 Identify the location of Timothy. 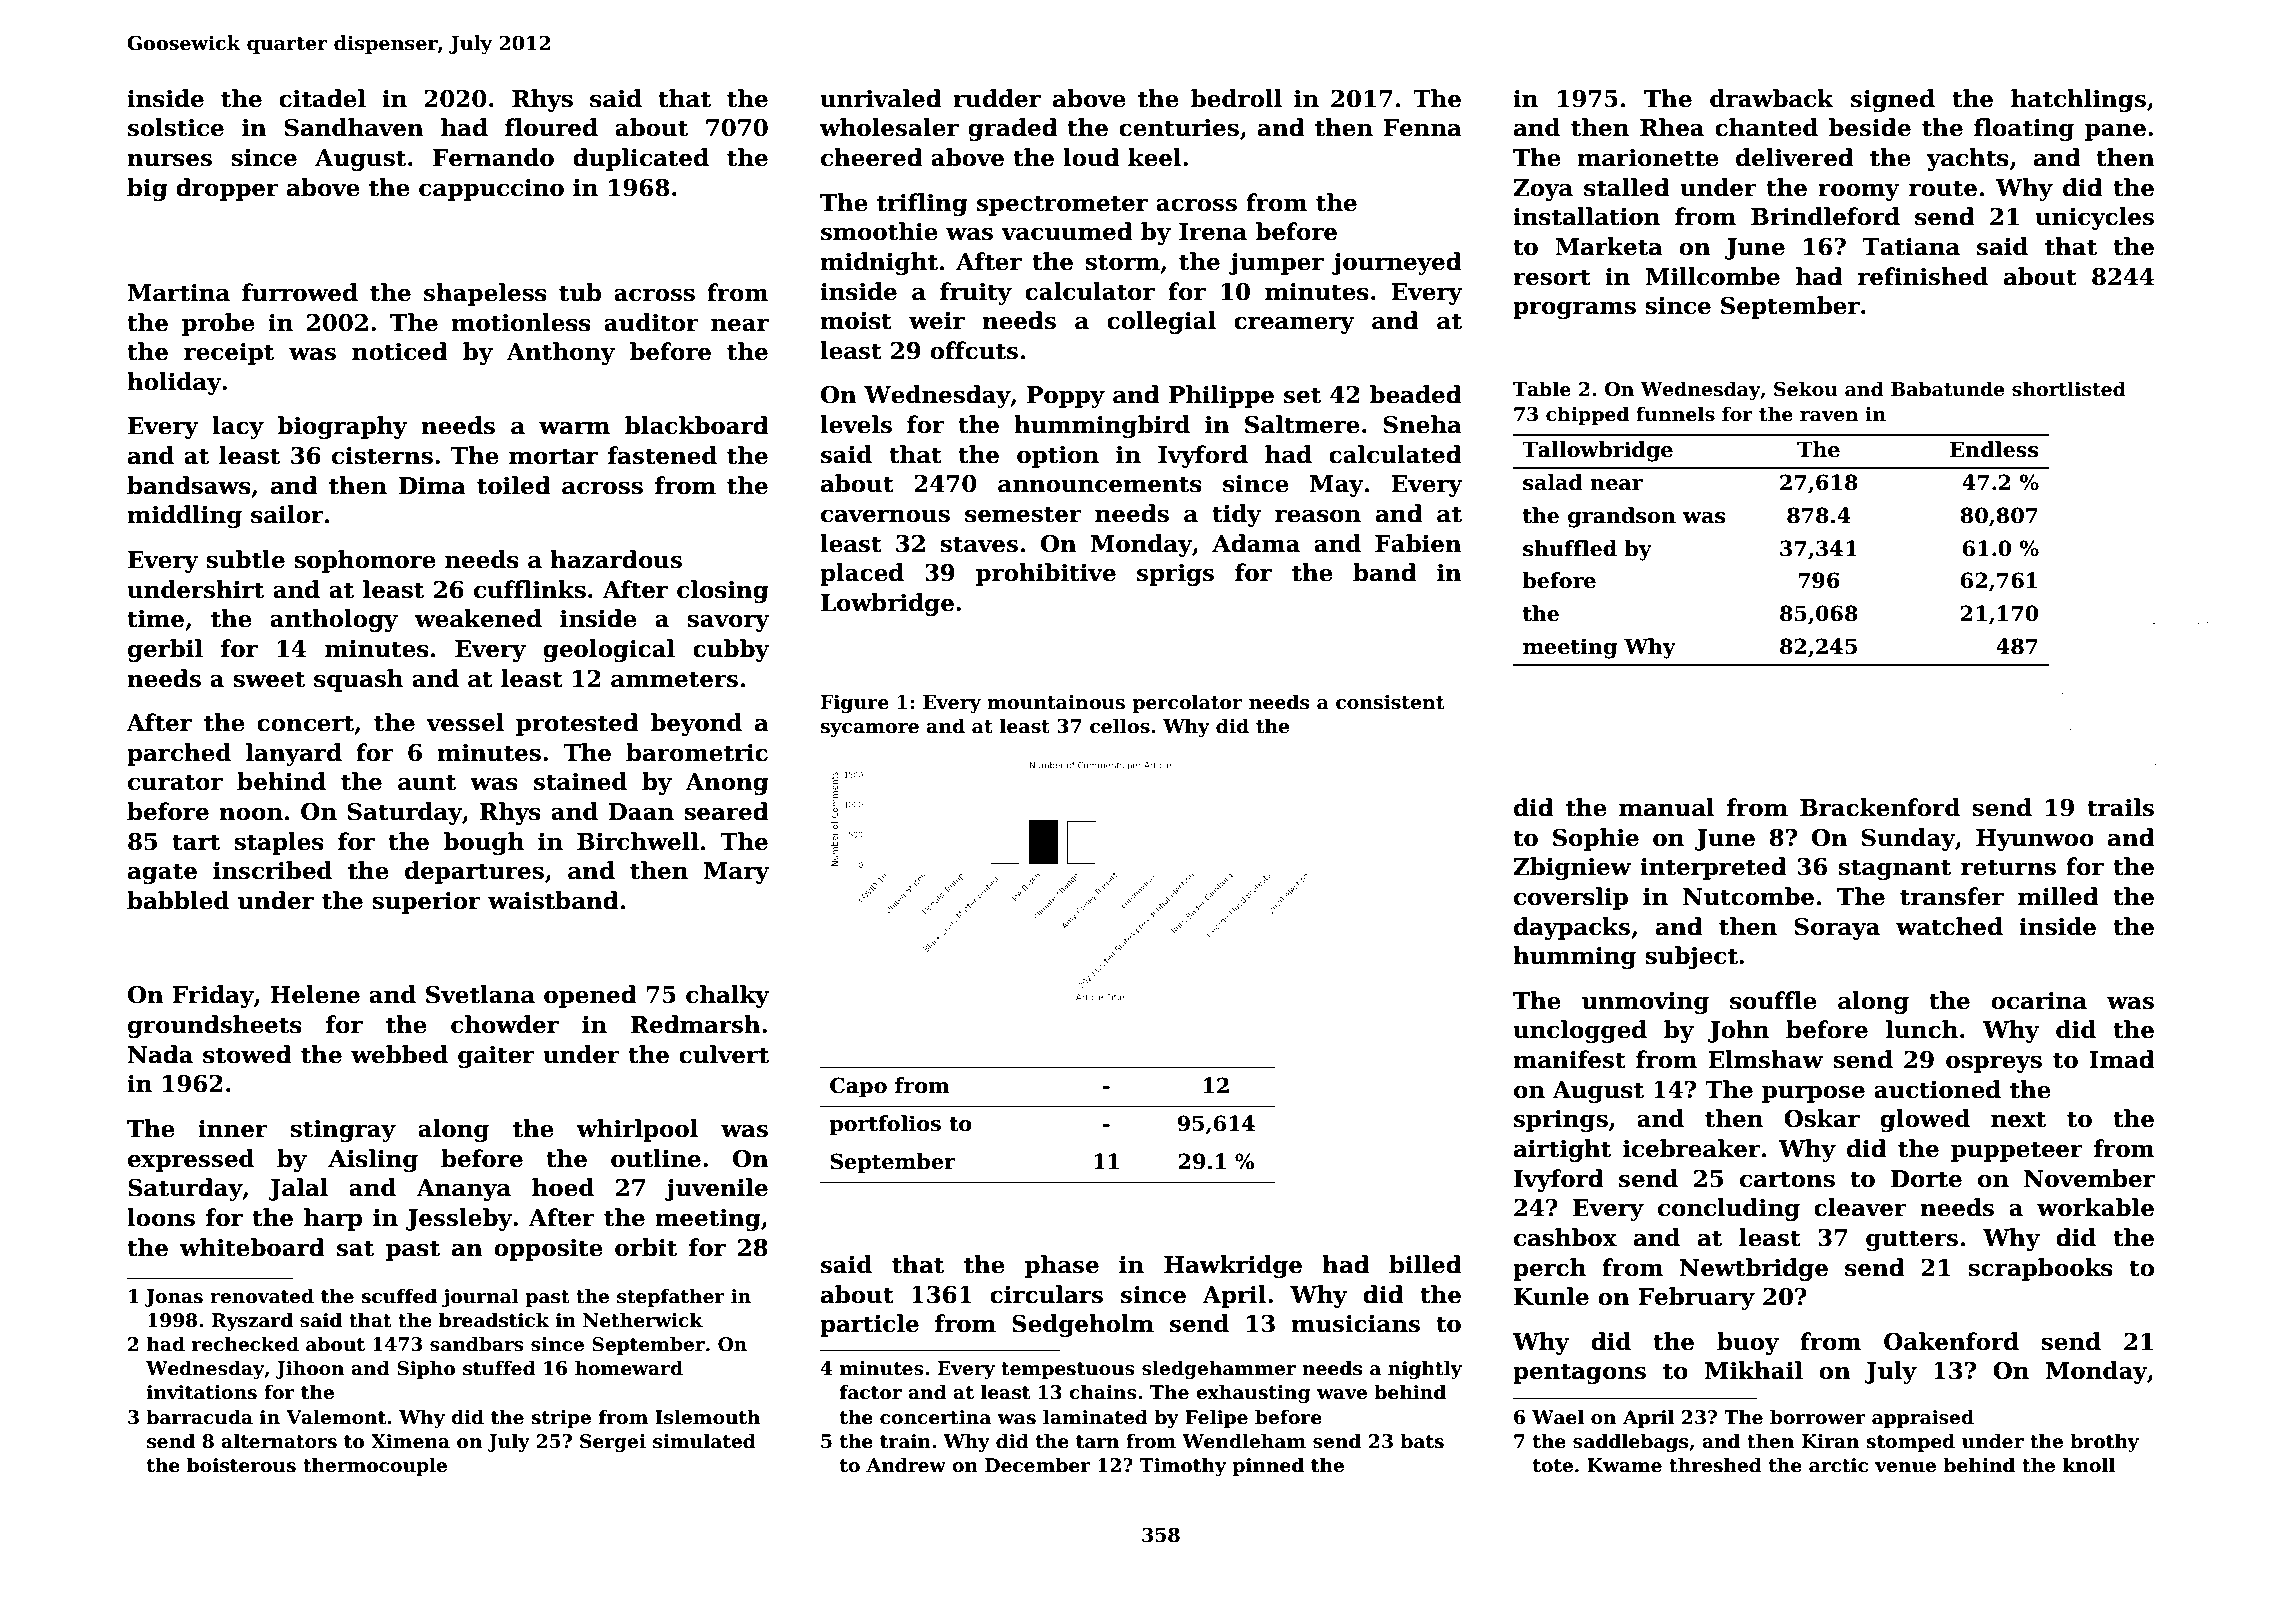
(1183, 1466).
